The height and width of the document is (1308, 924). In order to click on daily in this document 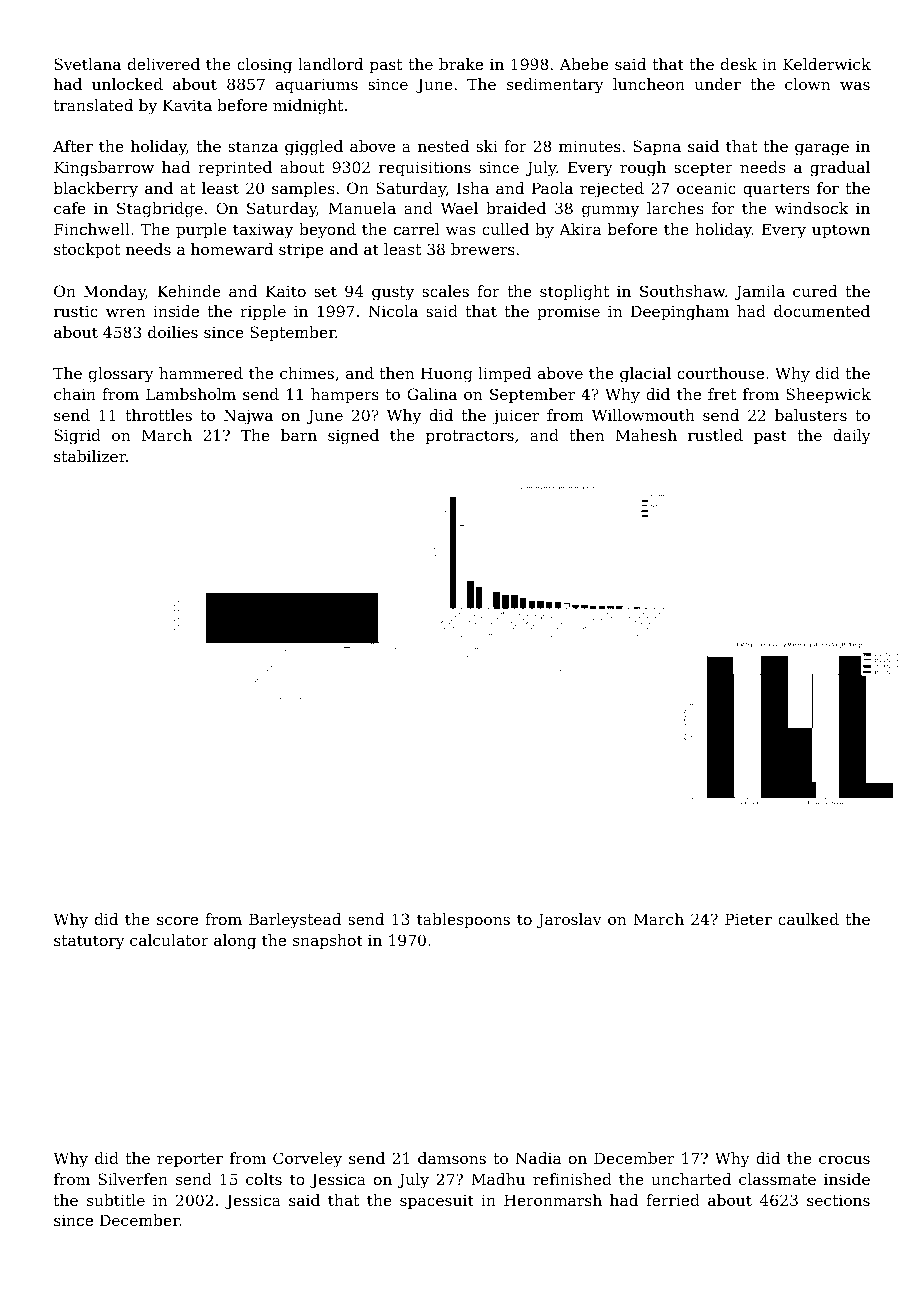, I will do `click(852, 437)`.
